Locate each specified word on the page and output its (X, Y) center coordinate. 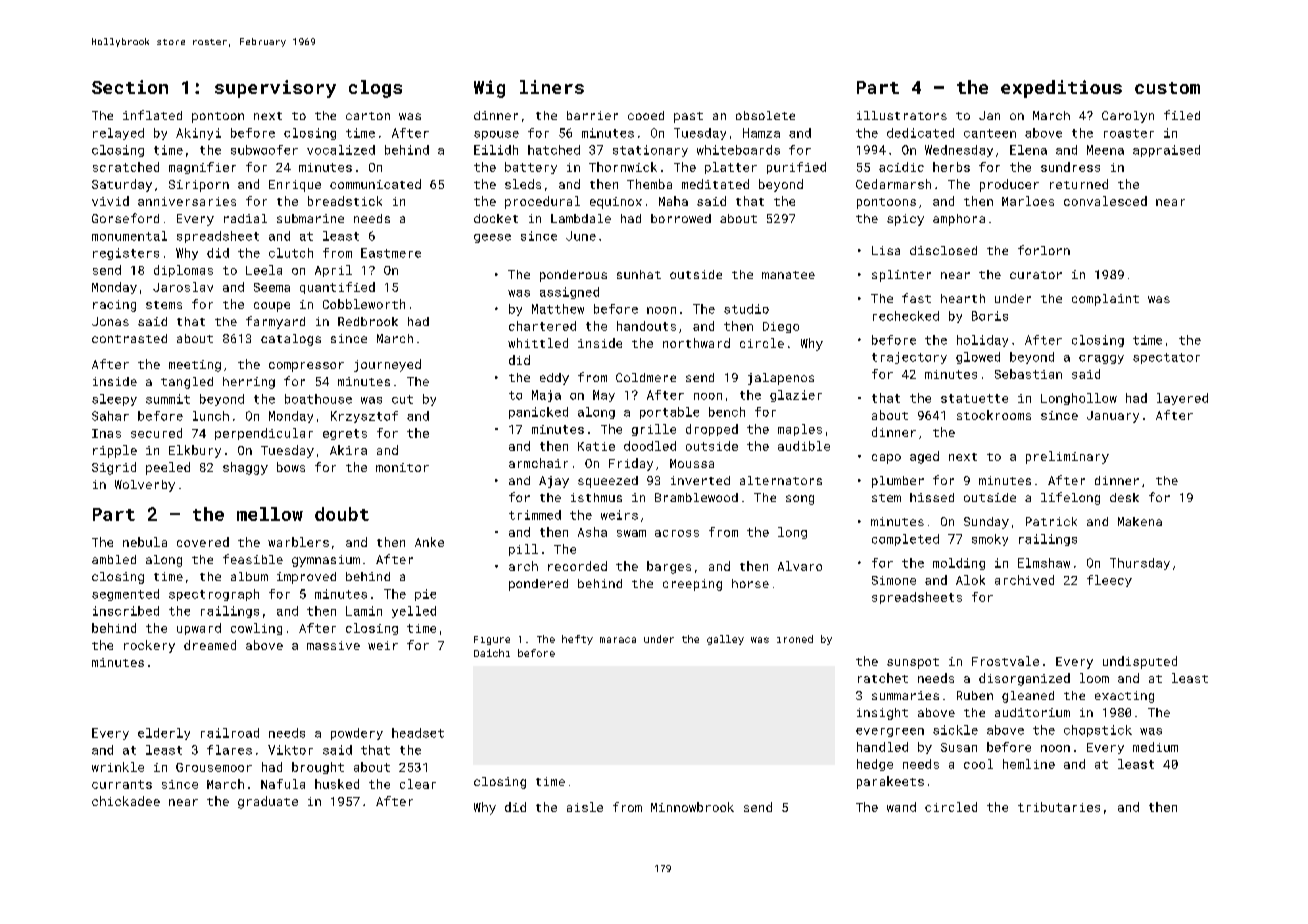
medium (1155, 747)
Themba (649, 184)
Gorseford (125, 218)
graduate (268, 802)
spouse (496, 135)
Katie (596, 446)
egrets (345, 434)
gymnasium (326, 561)
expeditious (1061, 89)
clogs (375, 89)
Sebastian (1028, 374)
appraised (1166, 151)
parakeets (890, 782)
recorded (577, 566)
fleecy (1109, 581)
